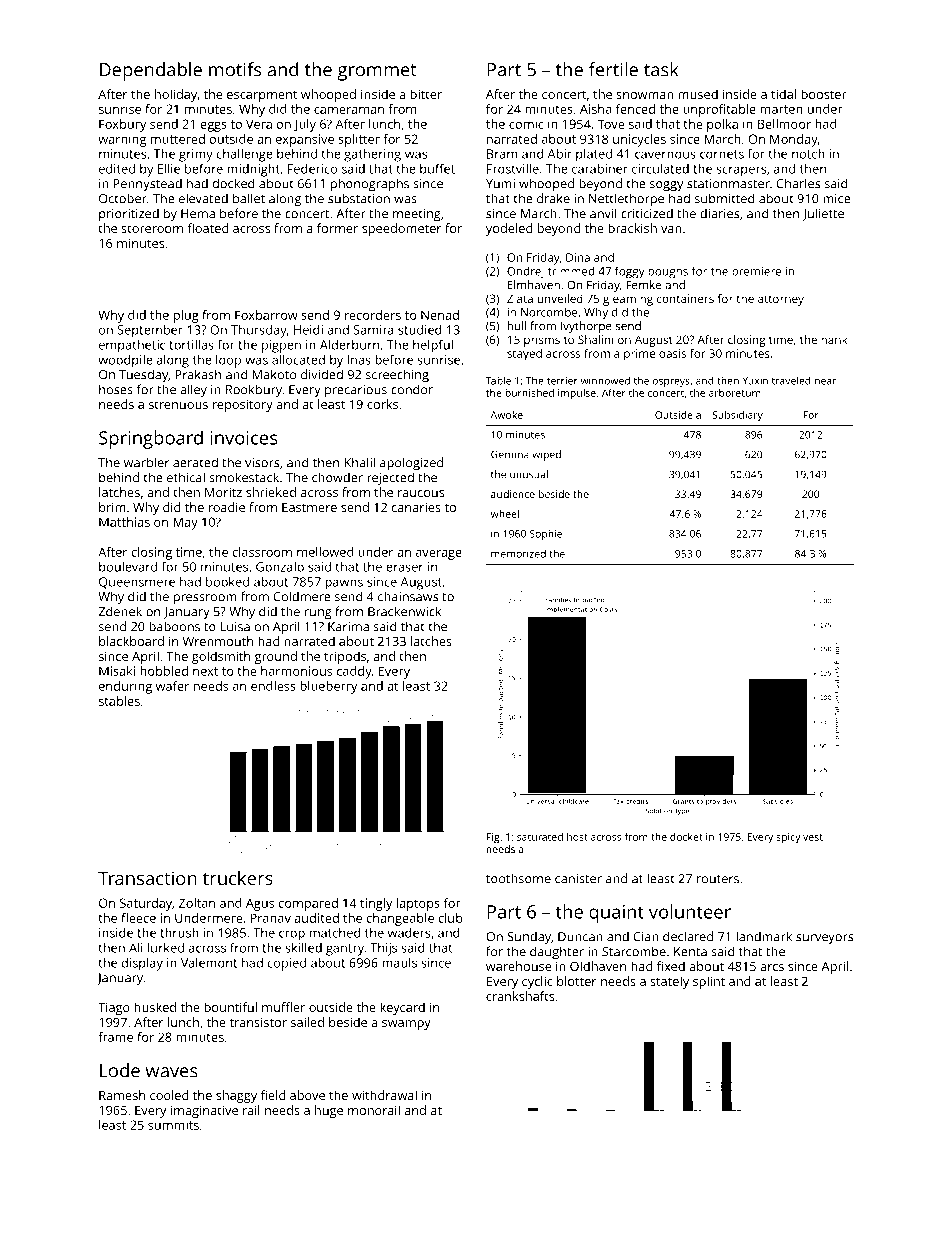 The height and width of the screenshot is (1233, 952). Describe the element at coordinates (280, 567) in the screenshot. I see `Gonzalo` at that location.
